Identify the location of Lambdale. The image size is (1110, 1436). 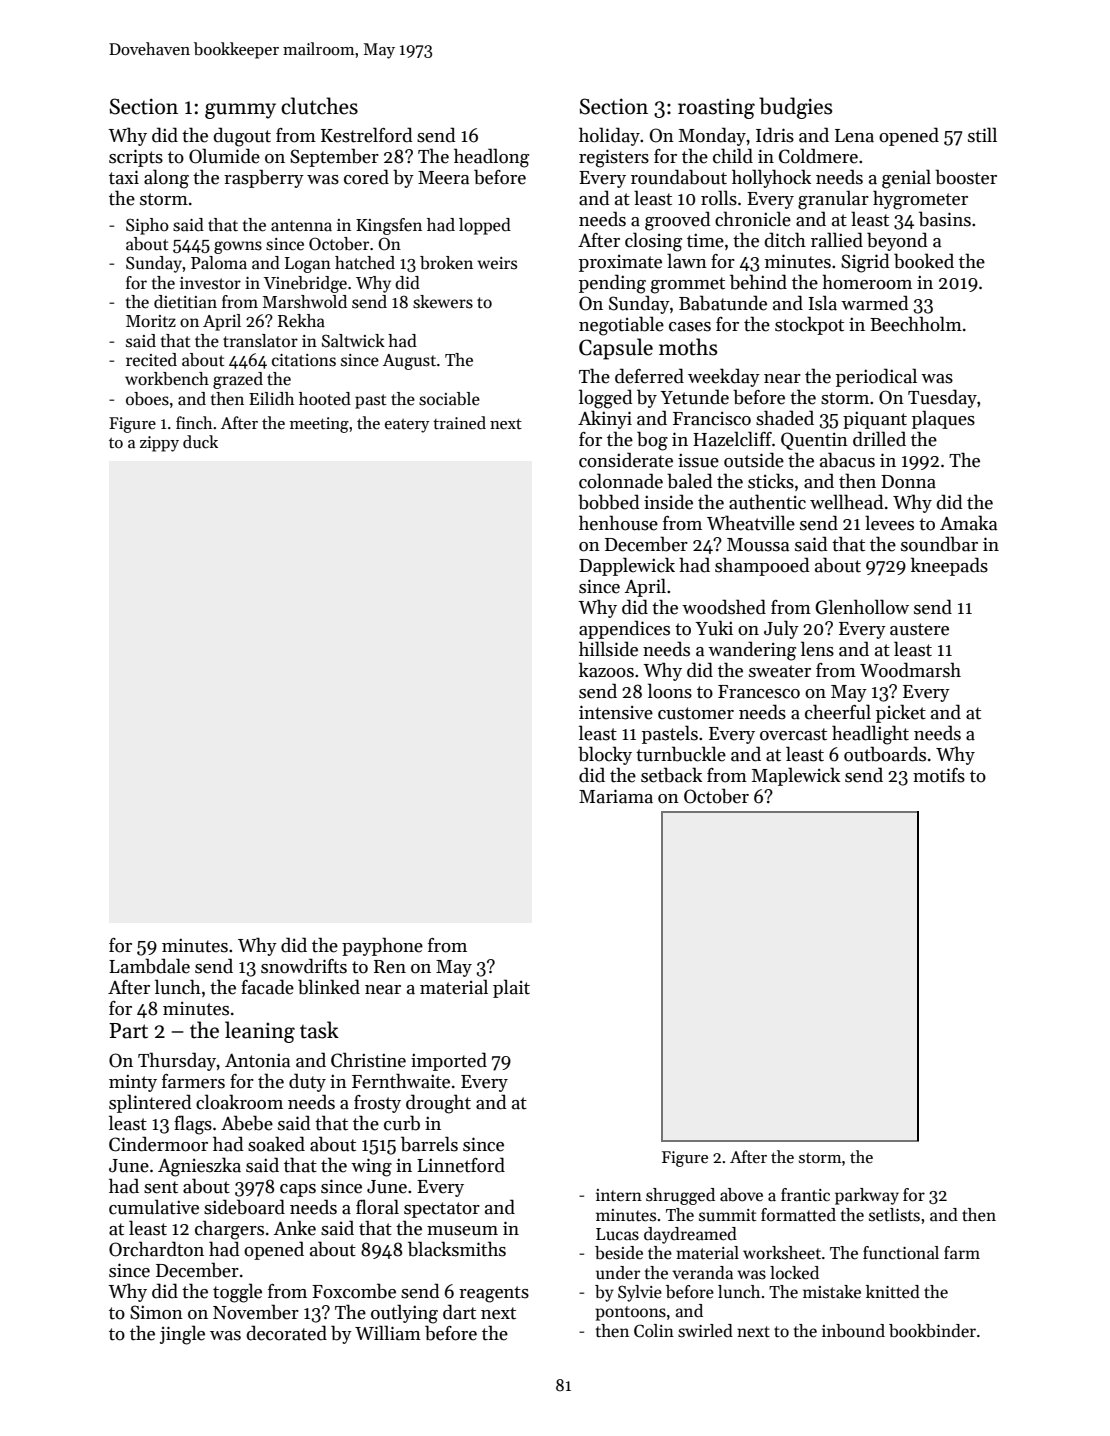
(149, 966).
